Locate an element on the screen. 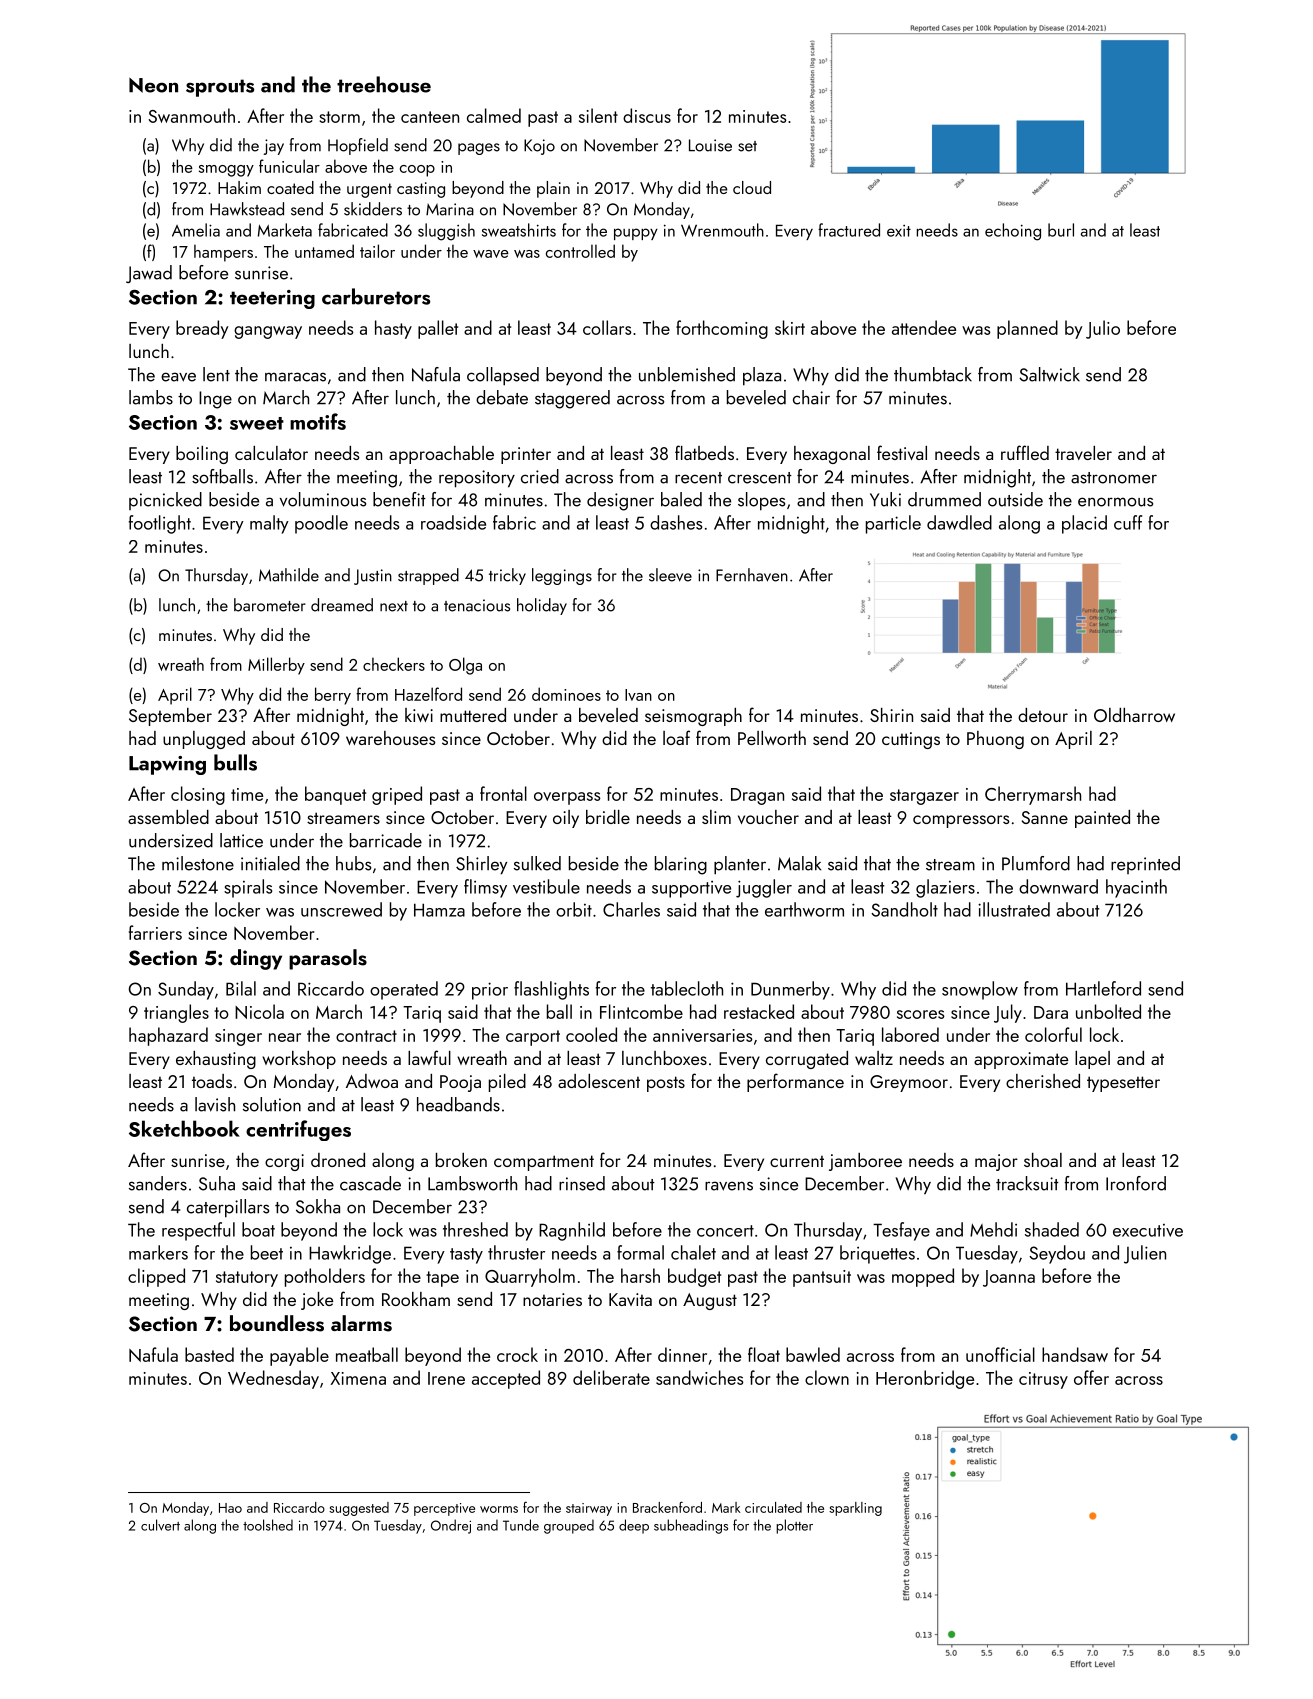 The width and height of the screenshot is (1313, 1699). toolshed is located at coordinates (268, 1525).
